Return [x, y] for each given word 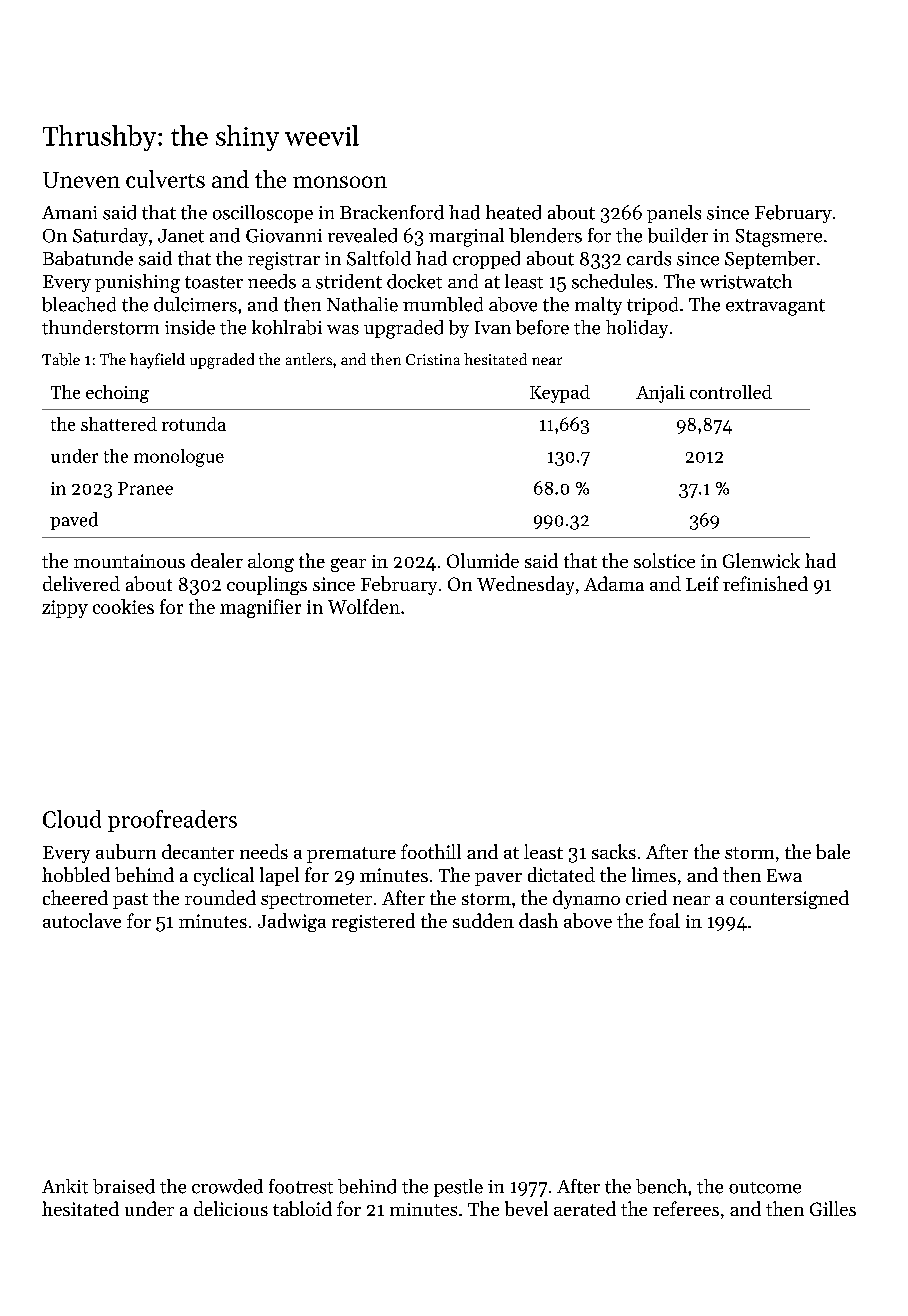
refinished [765, 583]
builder [678, 235]
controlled [731, 392]
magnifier [260, 608]
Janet [181, 236]
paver [498, 879]
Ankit [65, 1186]
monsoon [340, 182]
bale [833, 851]
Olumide [483, 560]
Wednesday [525, 585]
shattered [119, 424]
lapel [279, 876]
